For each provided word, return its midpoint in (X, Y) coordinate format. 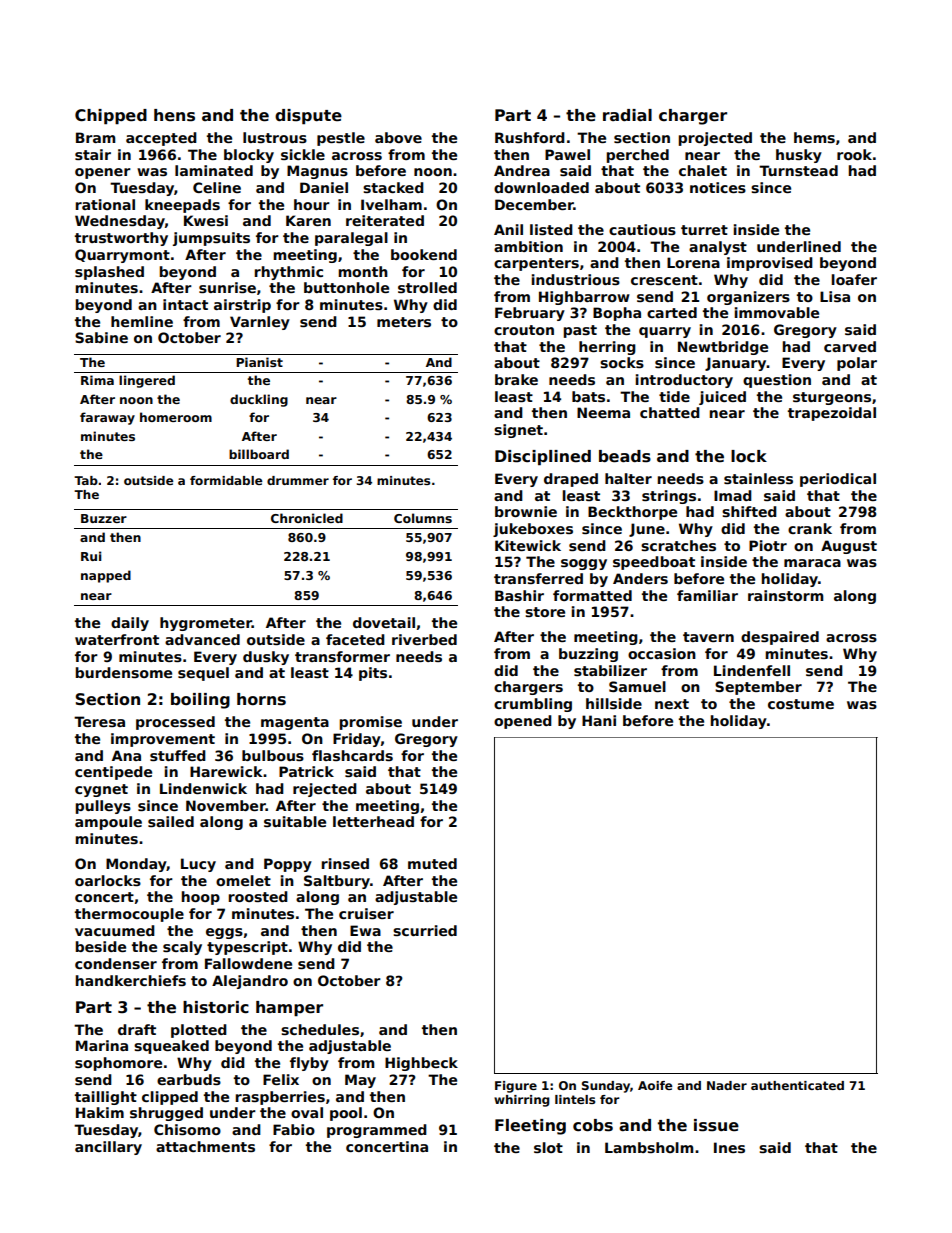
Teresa (99, 721)
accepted (161, 139)
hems (814, 137)
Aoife (655, 1085)
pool (346, 1114)
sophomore (118, 1064)
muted (432, 863)
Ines (729, 1147)
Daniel (324, 187)
